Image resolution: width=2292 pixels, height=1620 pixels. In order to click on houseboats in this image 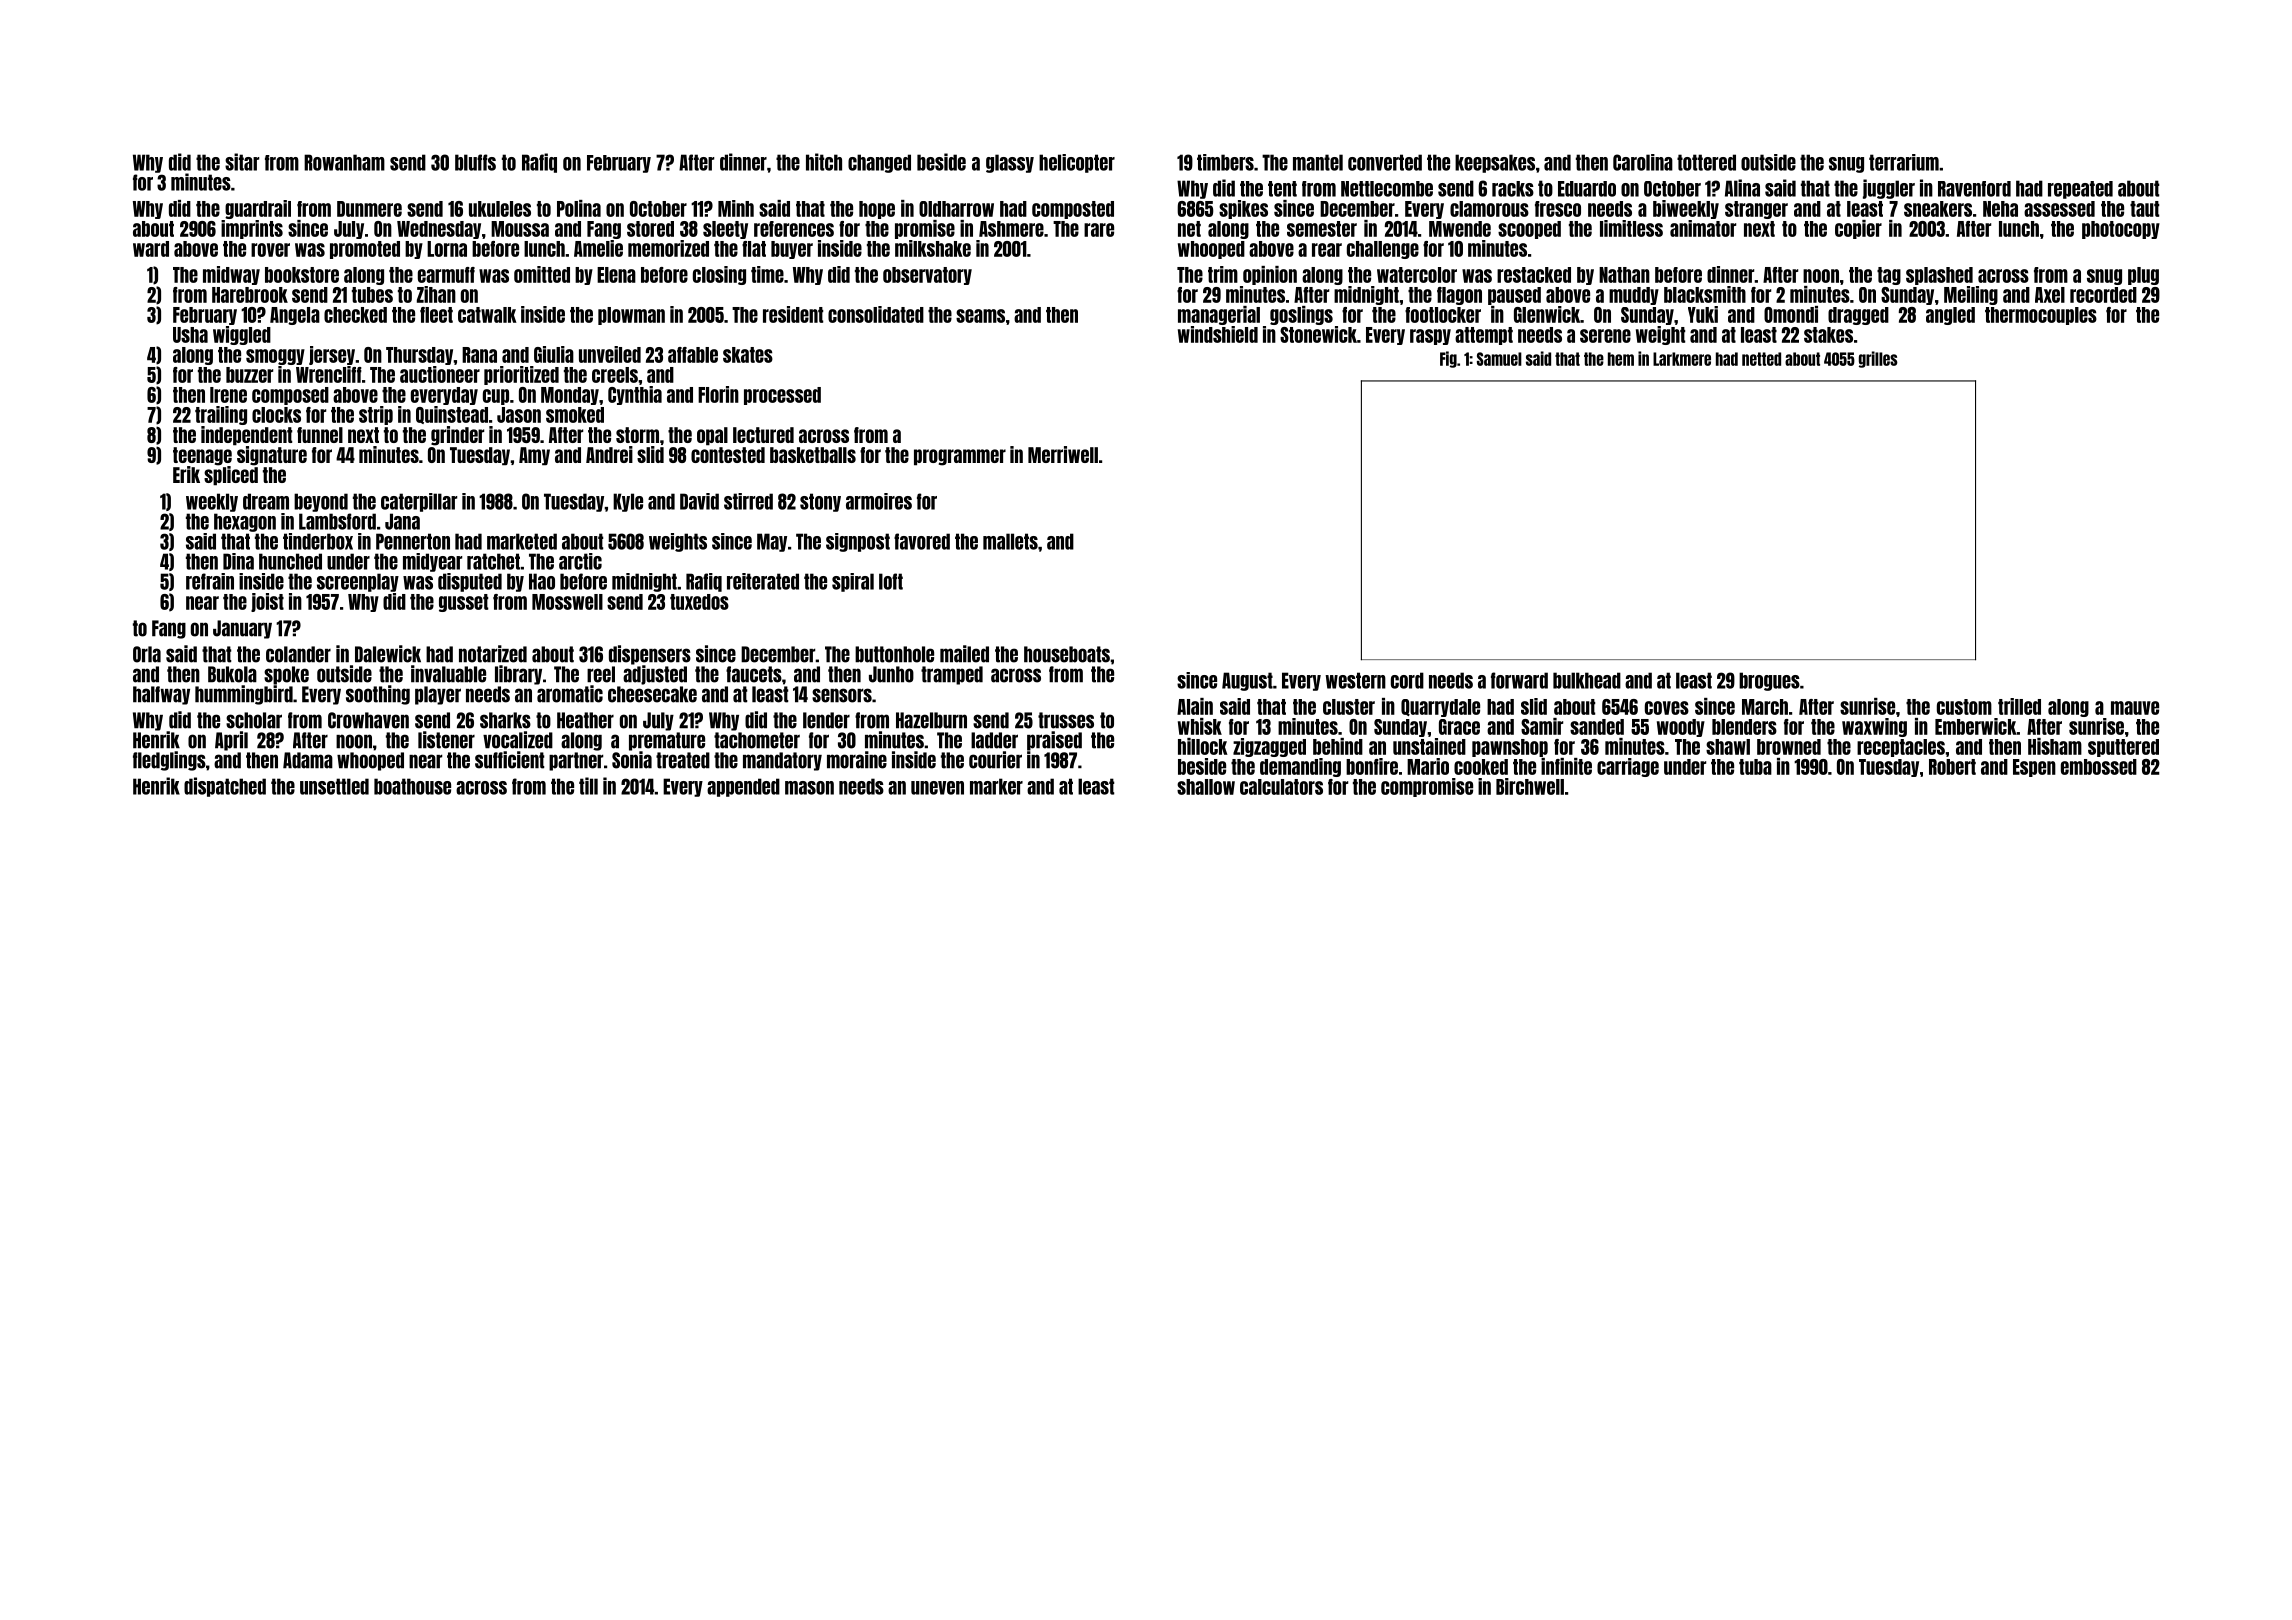, I will do `click(1067, 654)`.
